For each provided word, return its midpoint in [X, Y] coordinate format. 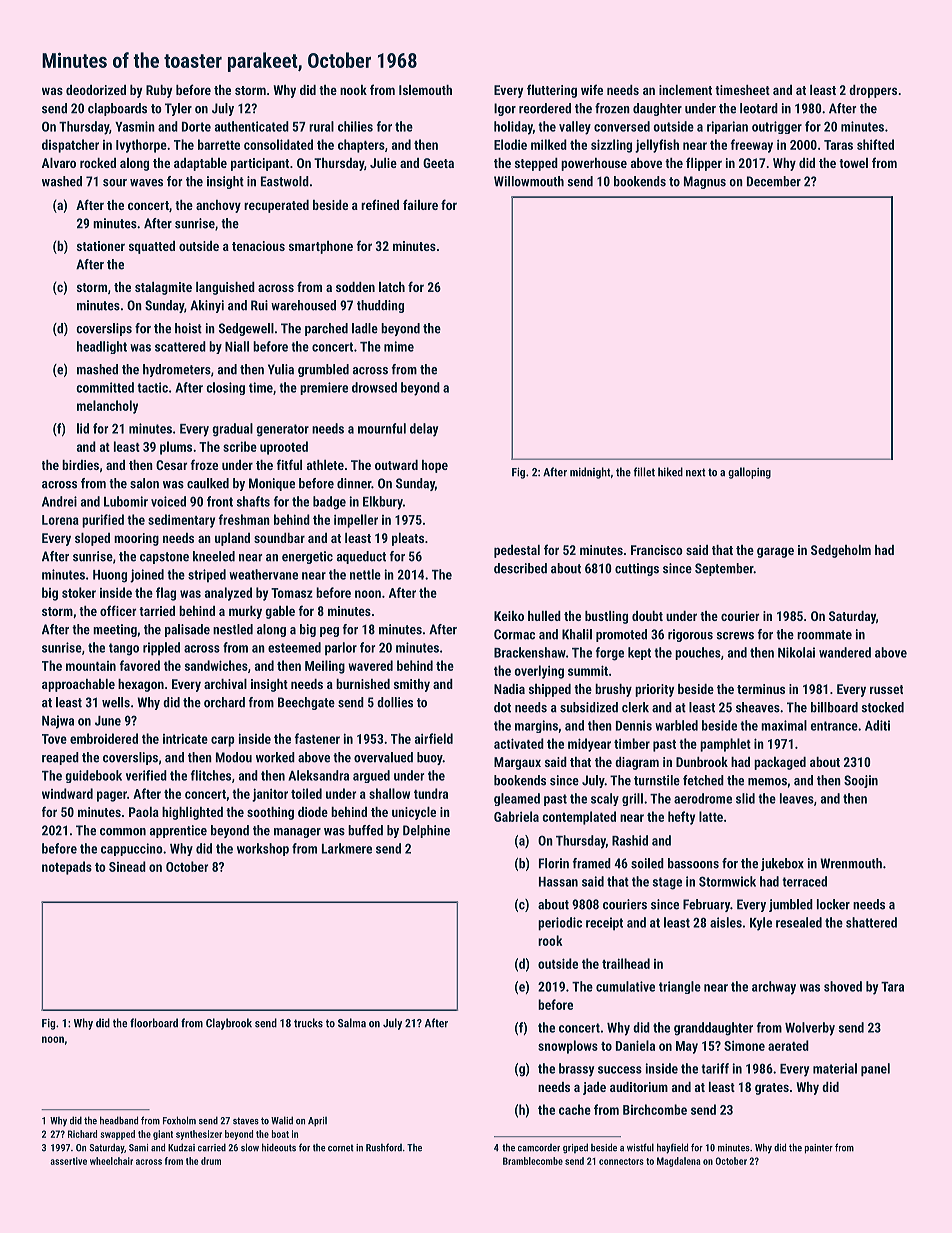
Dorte [196, 127]
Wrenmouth [851, 863]
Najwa [58, 722]
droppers [873, 91]
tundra [431, 793]
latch [392, 287]
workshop [263, 849]
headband [119, 1120]
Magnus [705, 182]
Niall [237, 346]
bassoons [693, 863]
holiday [513, 128]
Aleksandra [318, 775]
